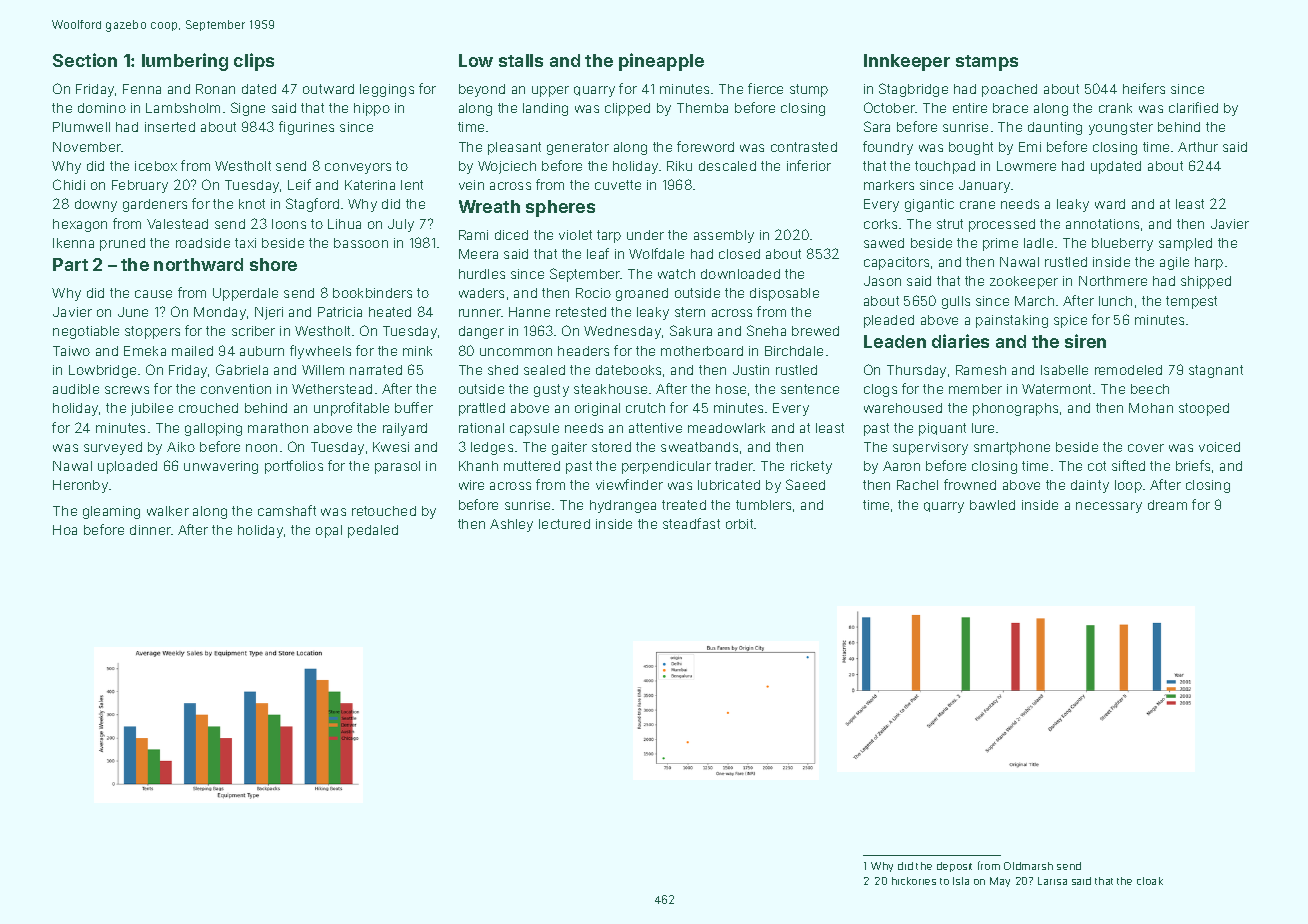  What do you see at coordinates (954, 867) in the screenshot?
I see `deposit` at bounding box center [954, 867].
